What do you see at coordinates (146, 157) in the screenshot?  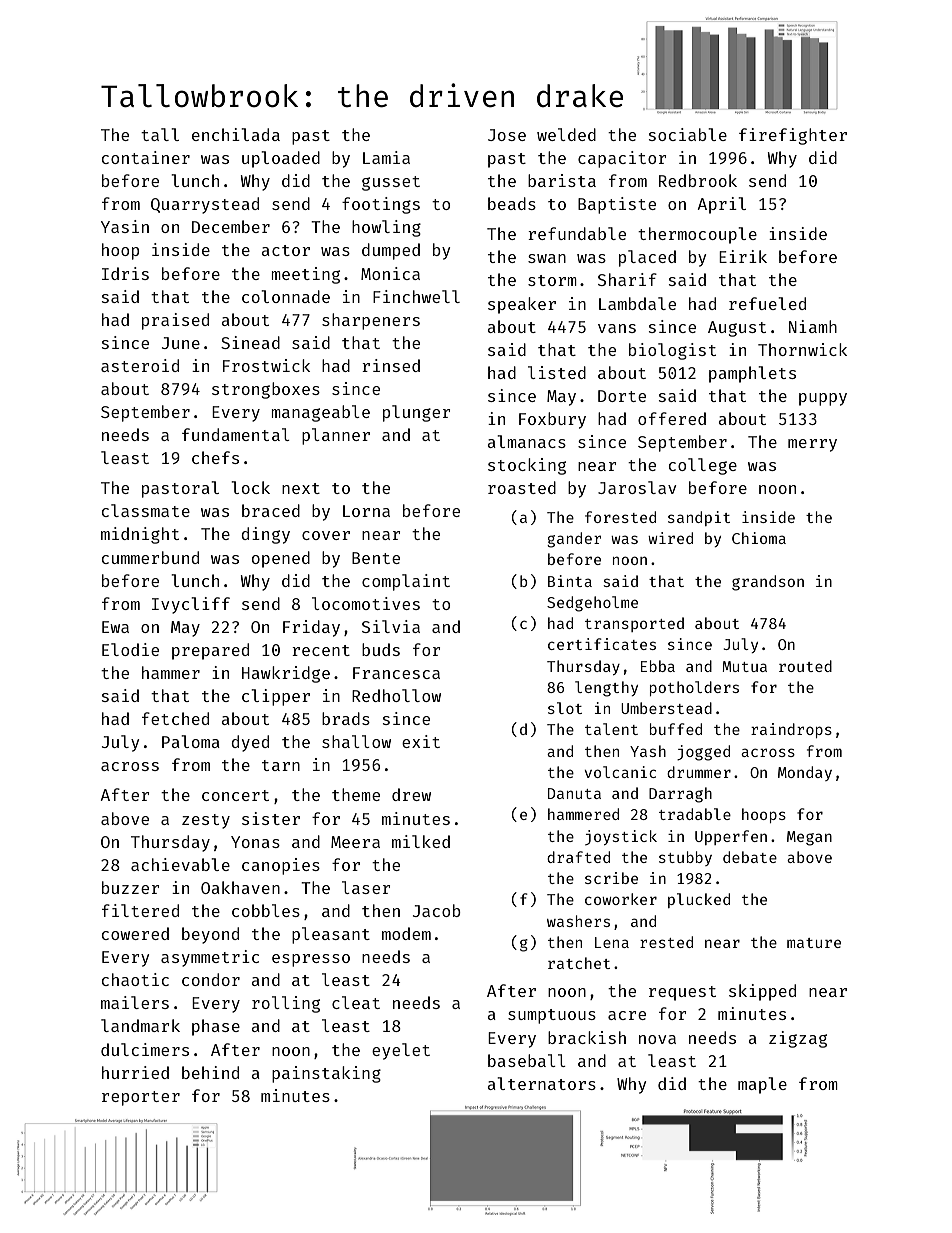 I see `container` at bounding box center [146, 157].
